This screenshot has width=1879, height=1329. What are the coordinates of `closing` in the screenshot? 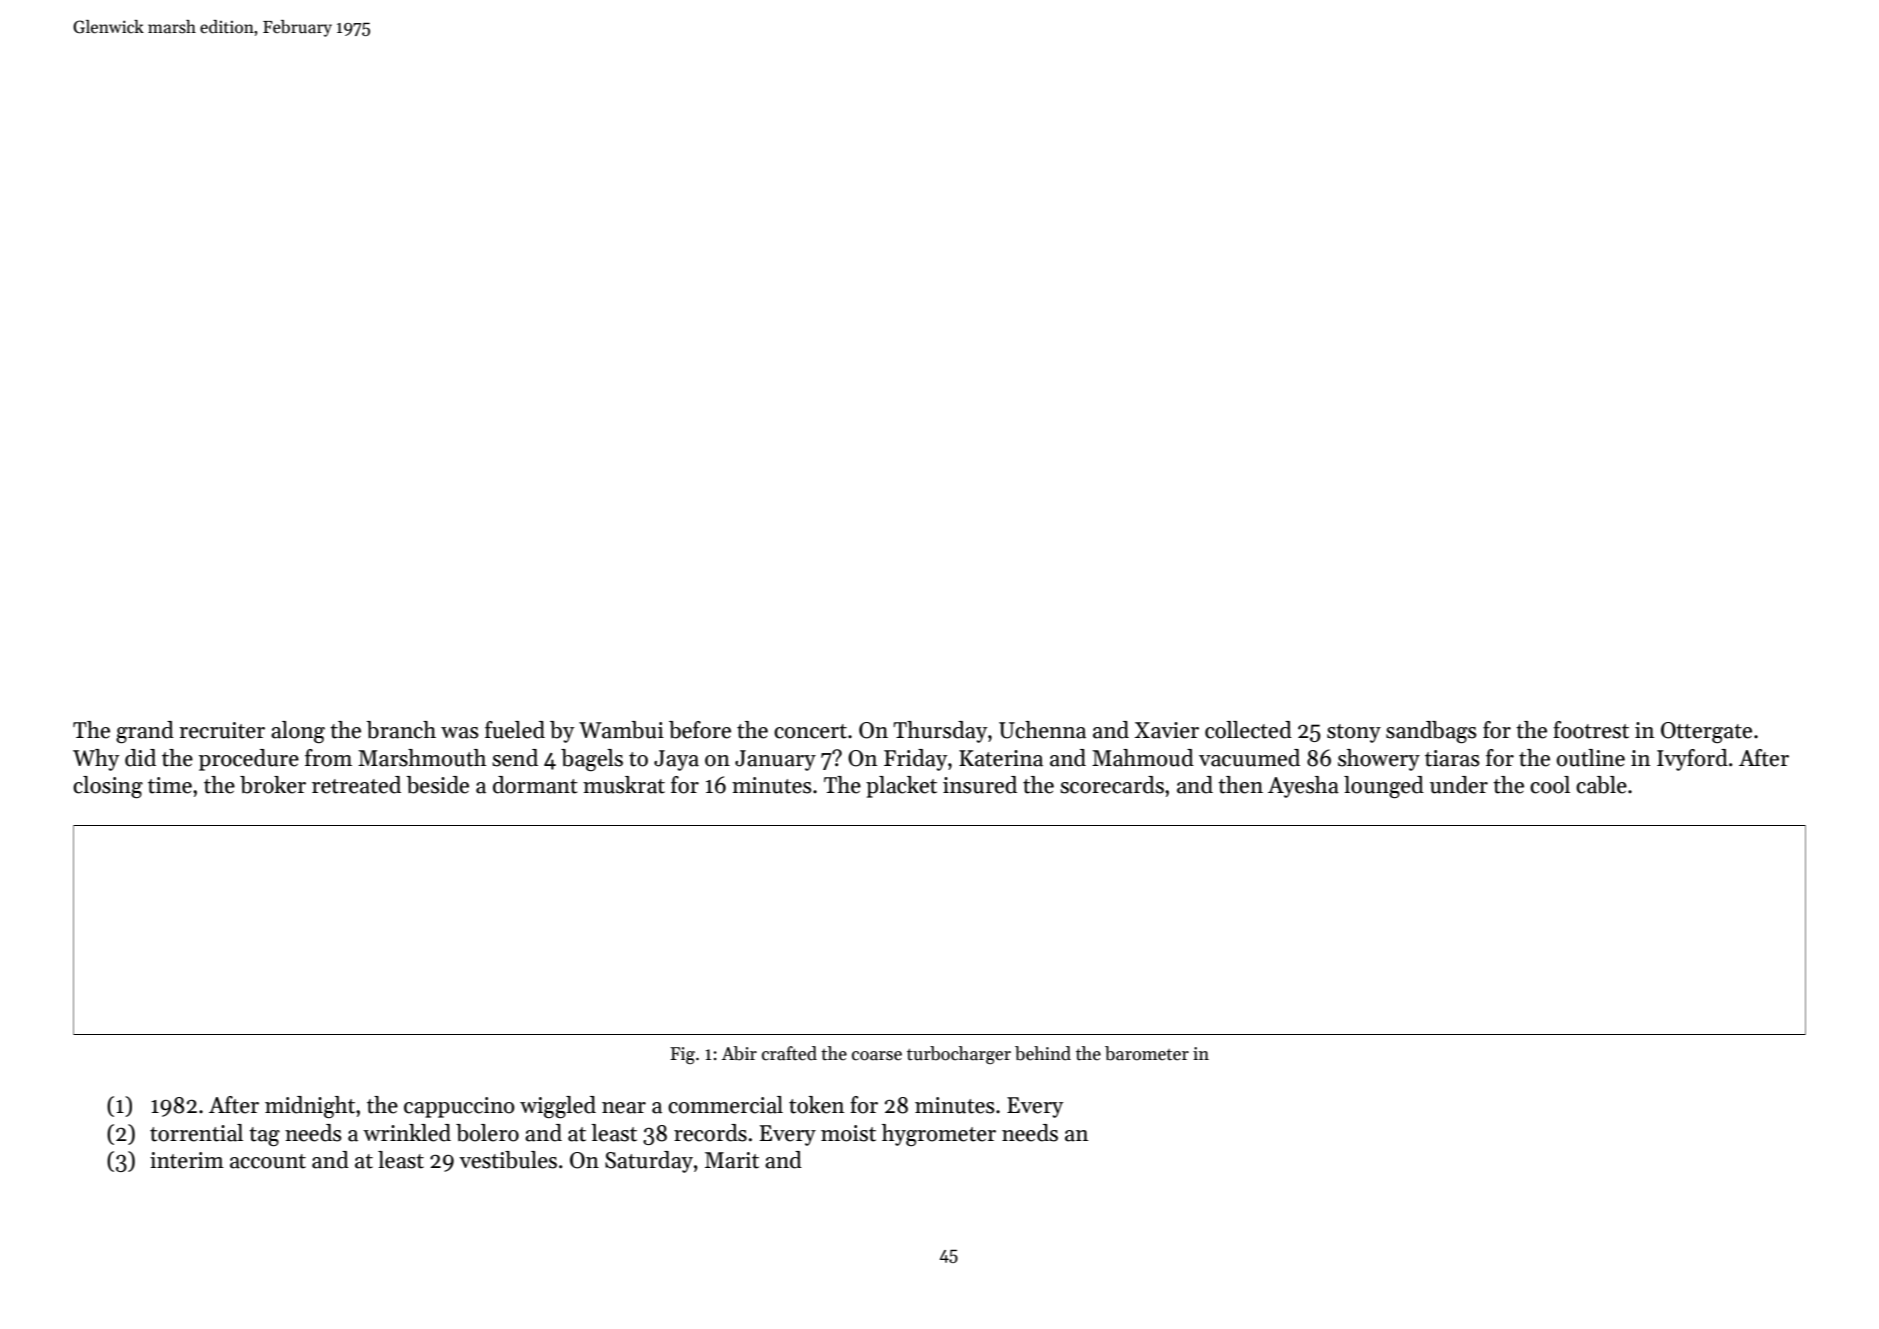 It's located at (108, 787).
